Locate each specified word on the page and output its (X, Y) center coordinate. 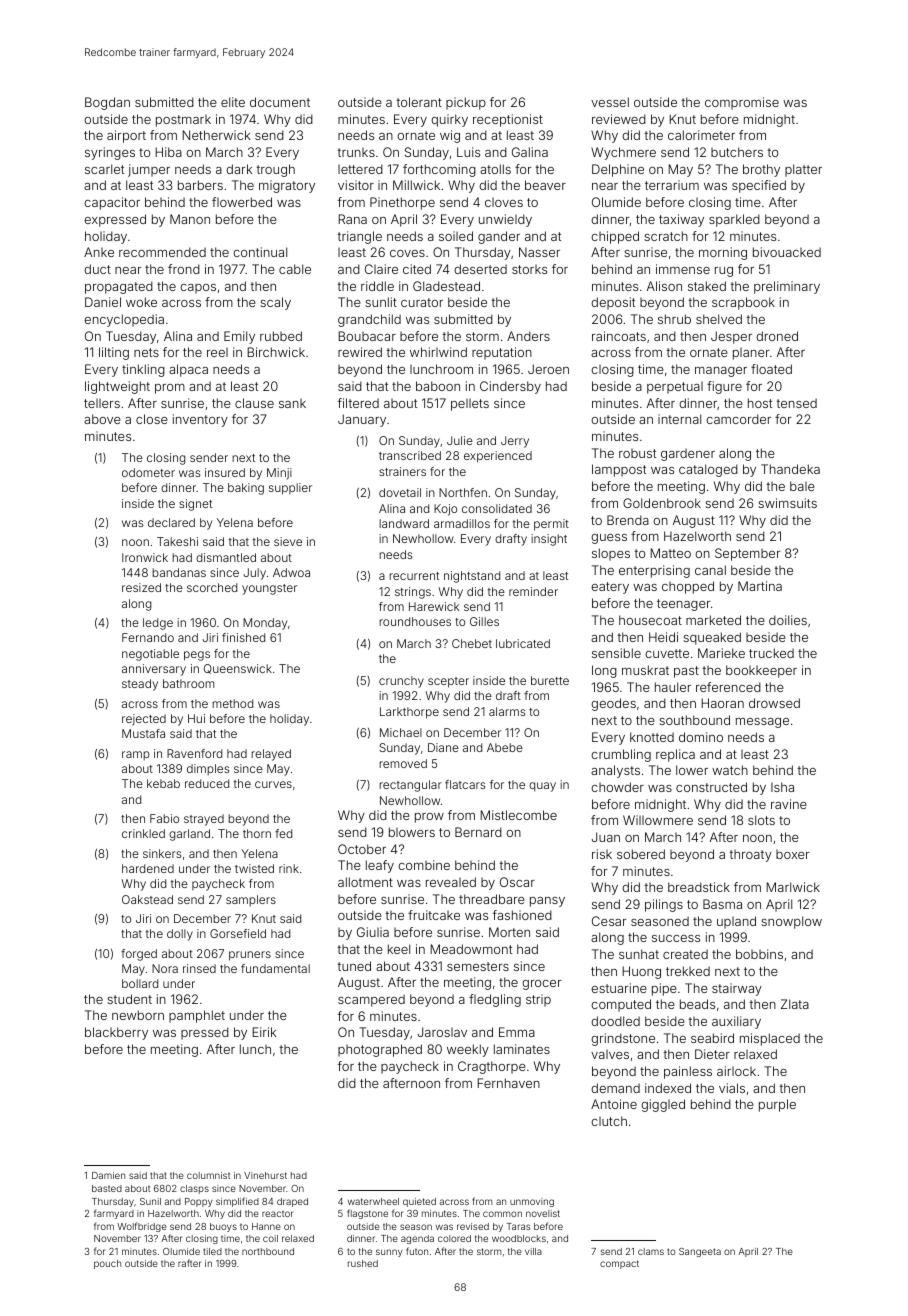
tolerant (419, 102)
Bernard (478, 832)
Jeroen (548, 369)
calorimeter (701, 135)
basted (107, 1188)
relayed (271, 755)
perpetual (675, 388)
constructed (711, 787)
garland (189, 835)
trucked (771, 653)
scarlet (104, 169)
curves (273, 784)
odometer (148, 472)
